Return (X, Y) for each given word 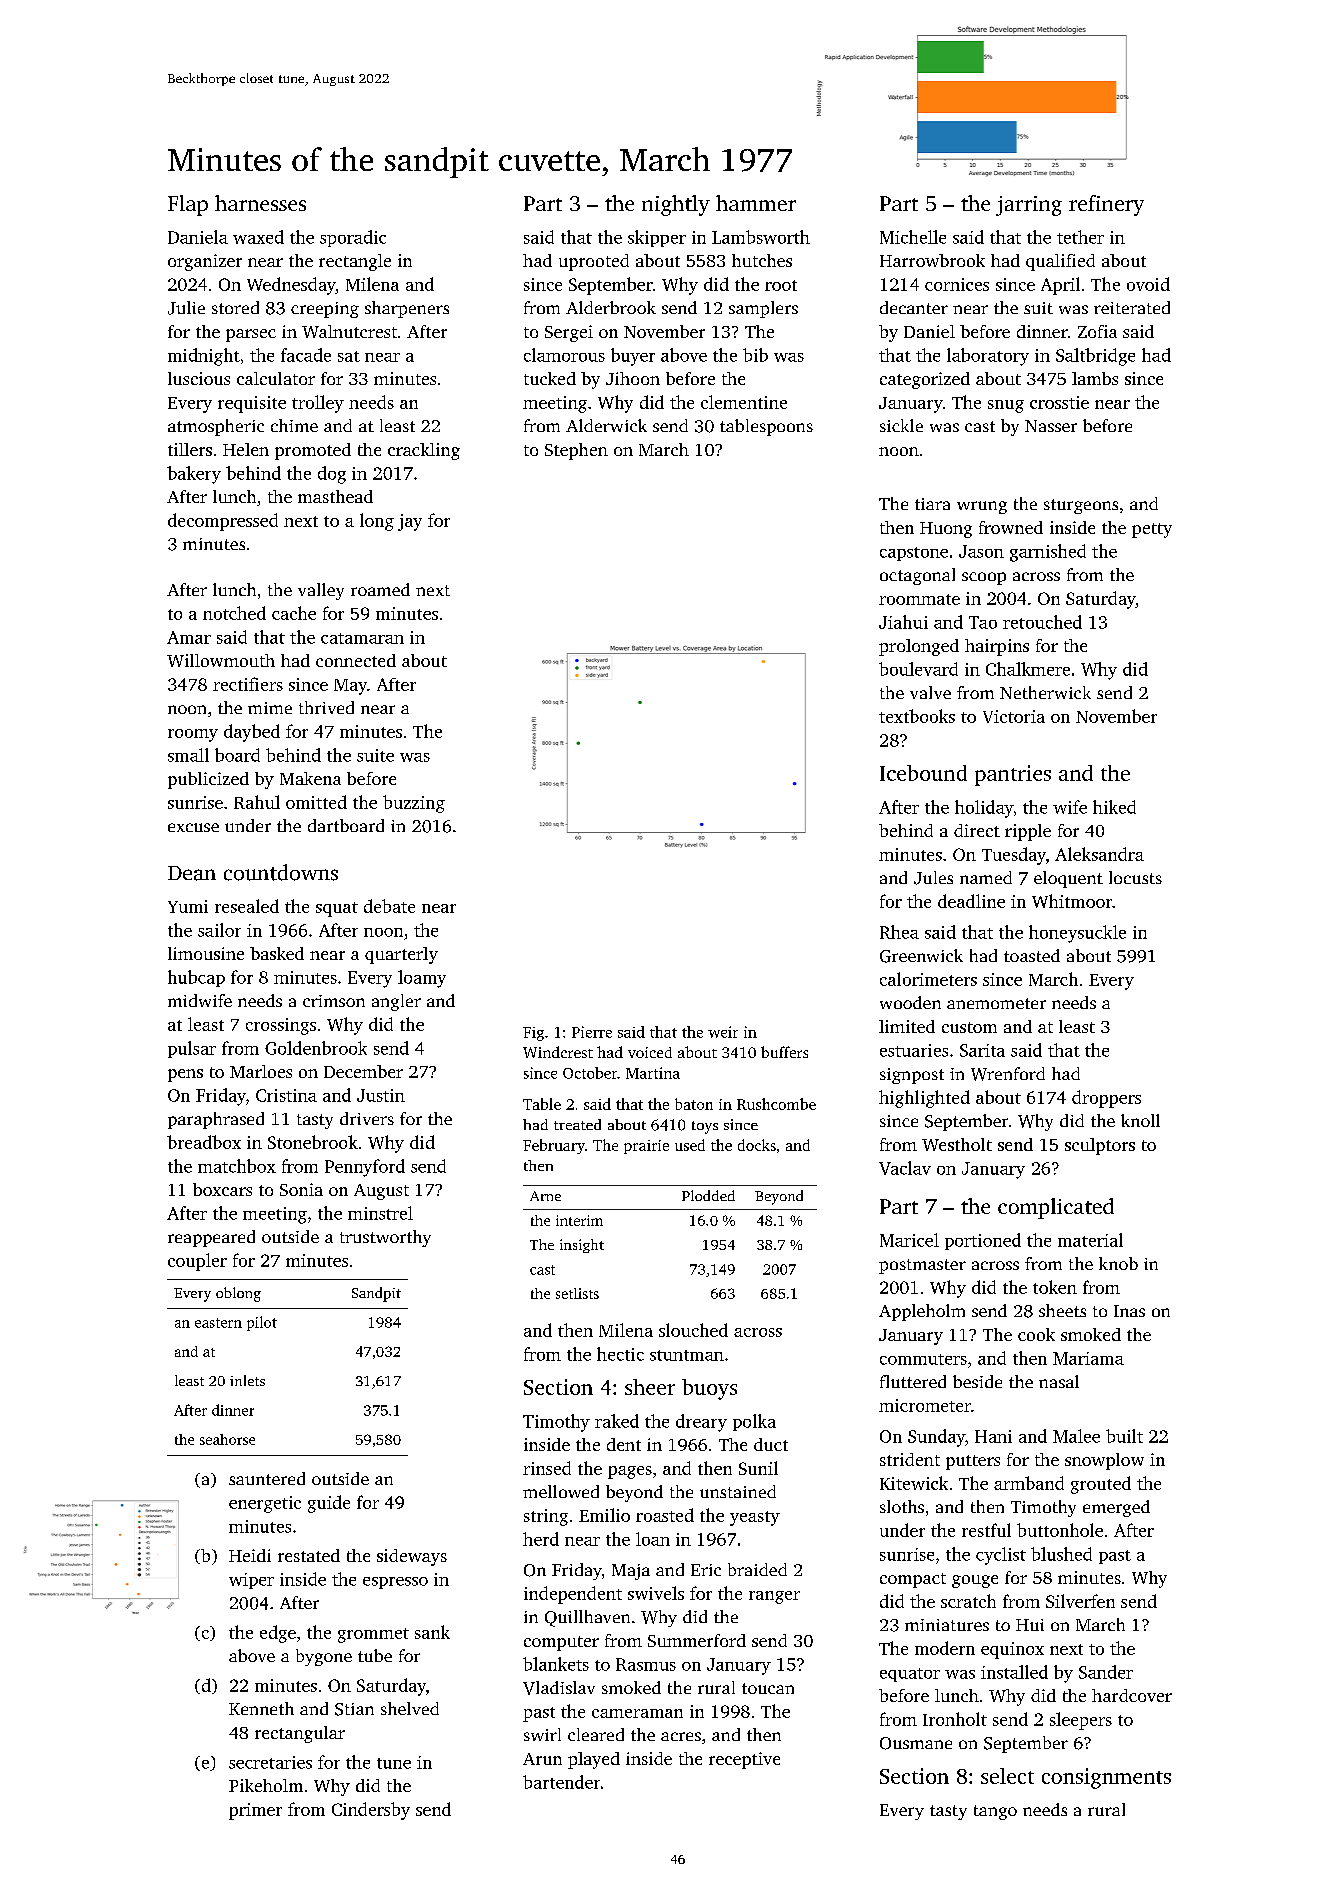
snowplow (1104, 1461)
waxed (258, 237)
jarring (1029, 206)
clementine (744, 402)
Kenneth (261, 1708)
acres (681, 1736)
